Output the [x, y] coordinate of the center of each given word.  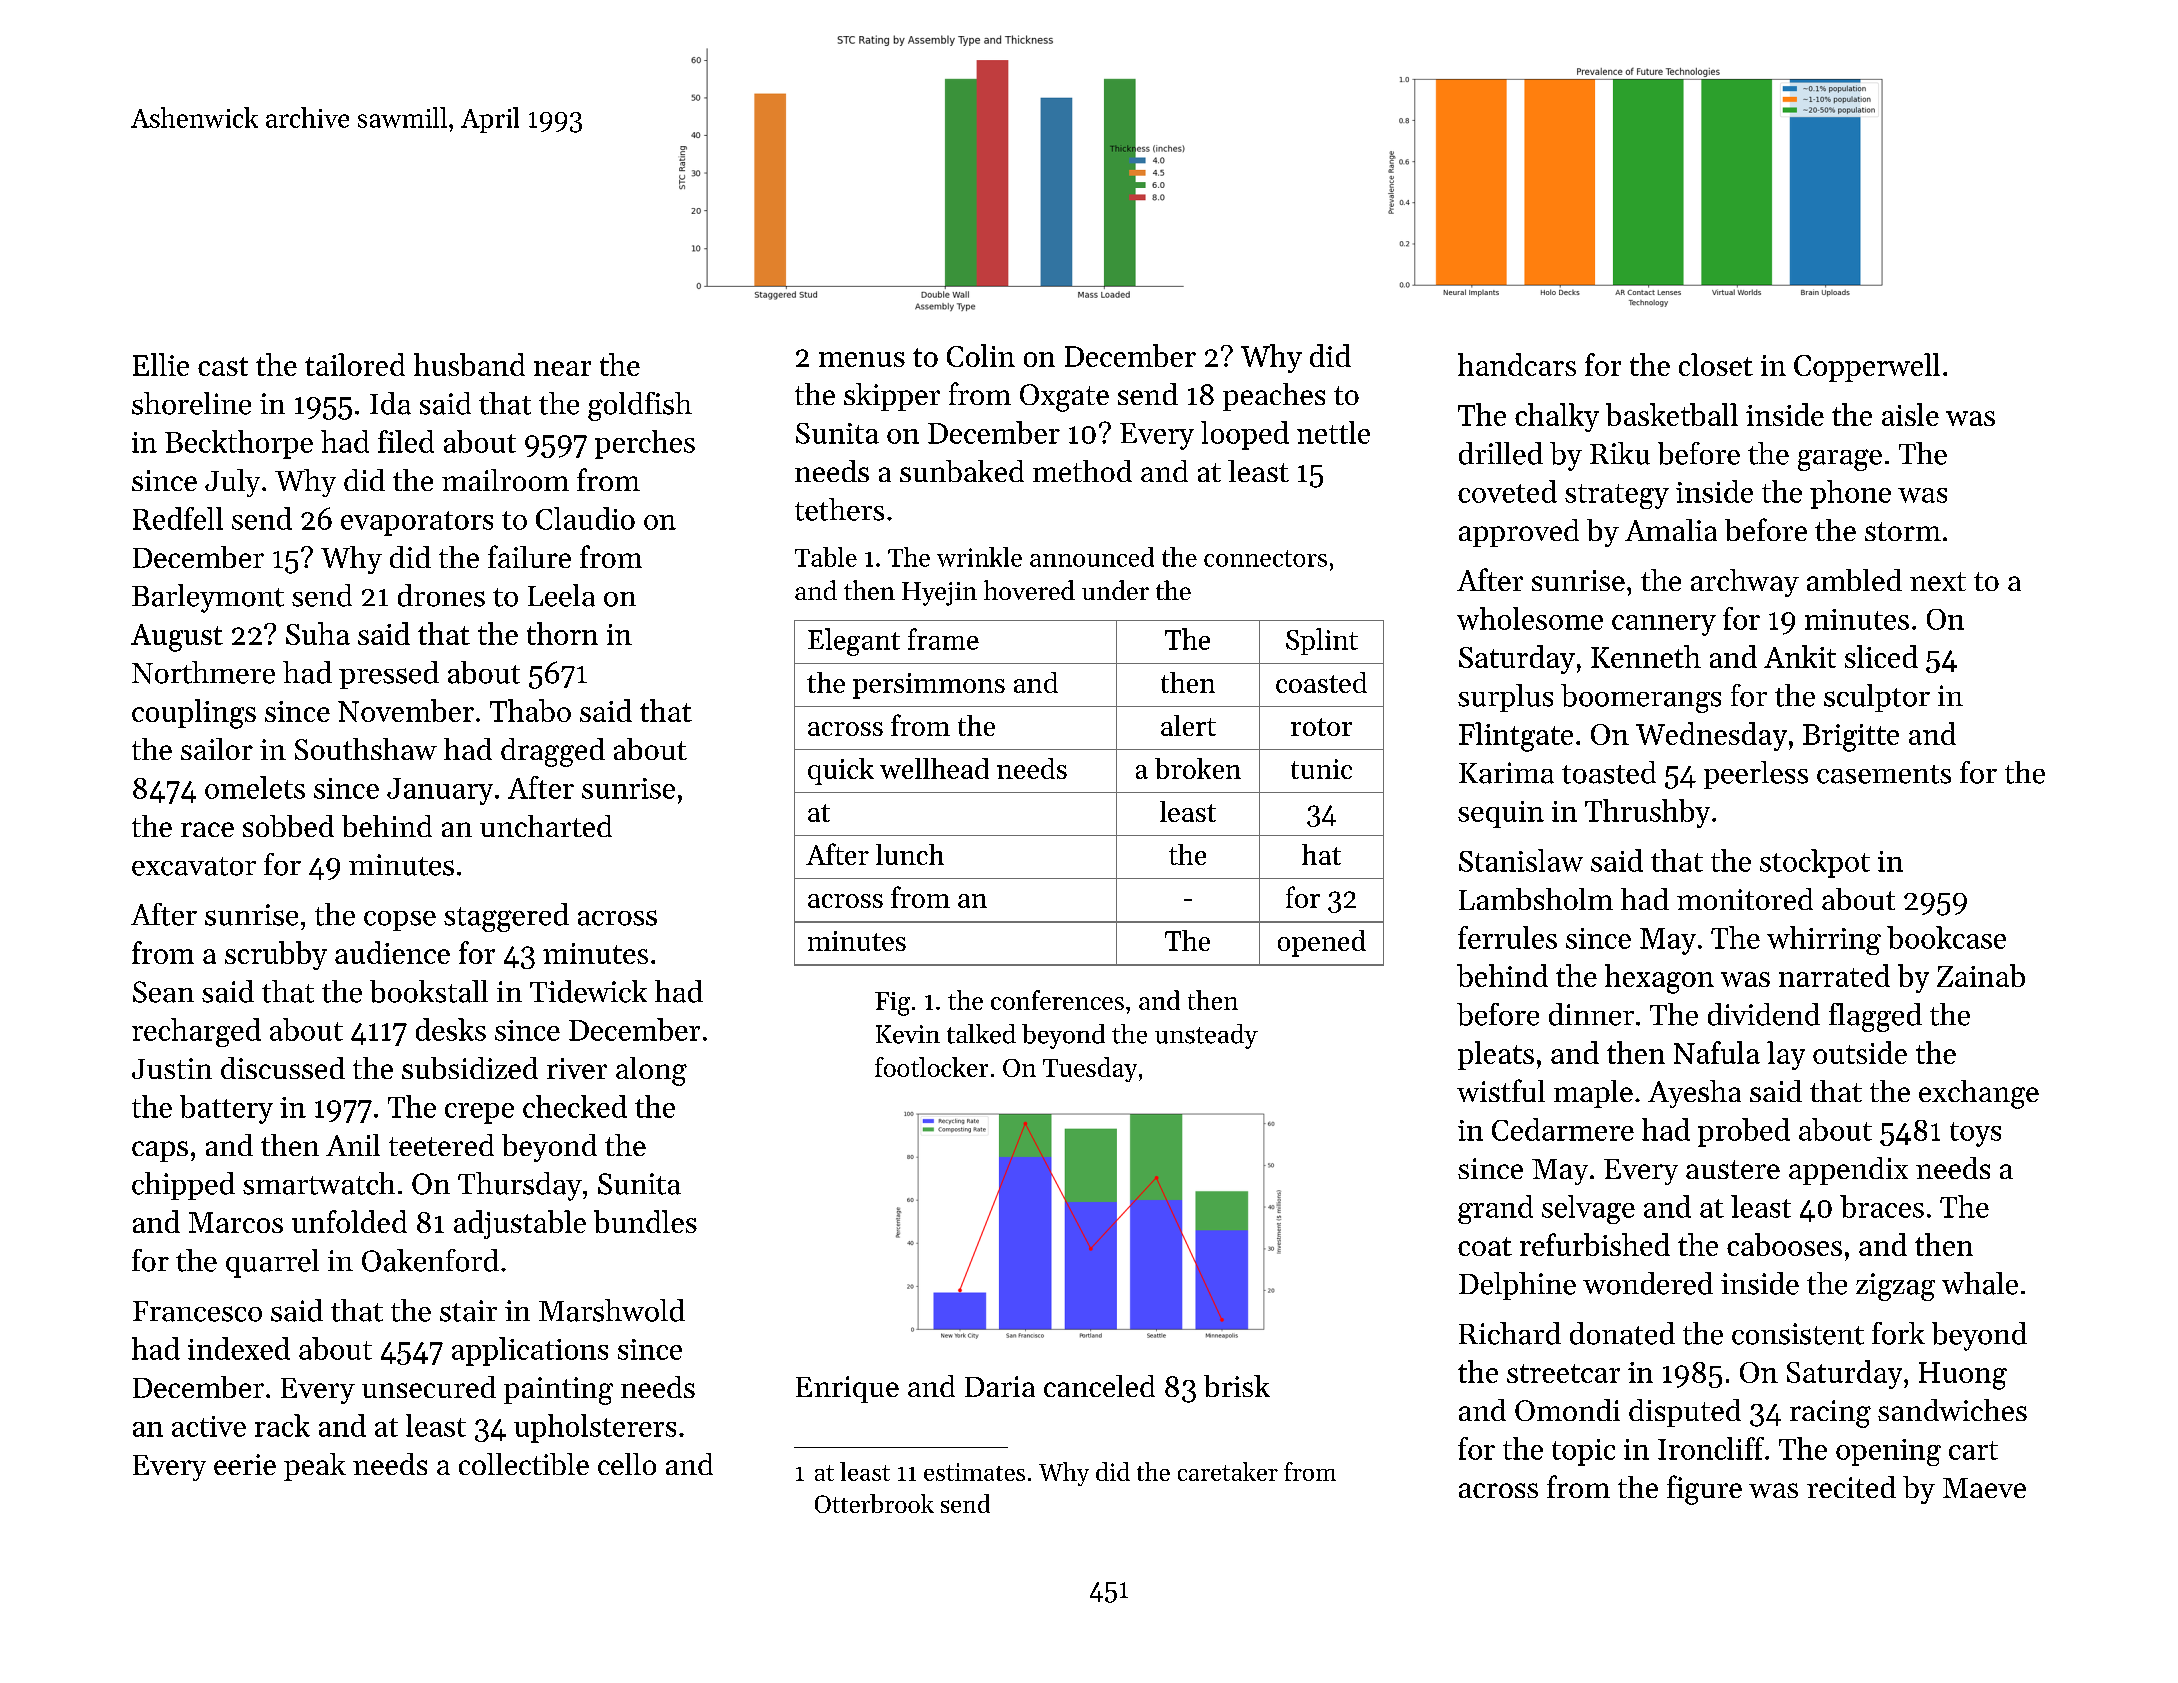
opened [1322, 943]
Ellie [161, 364]
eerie [245, 1464]
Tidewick [588, 991]
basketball [1672, 414]
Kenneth [1646, 656]
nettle [1333, 432]
